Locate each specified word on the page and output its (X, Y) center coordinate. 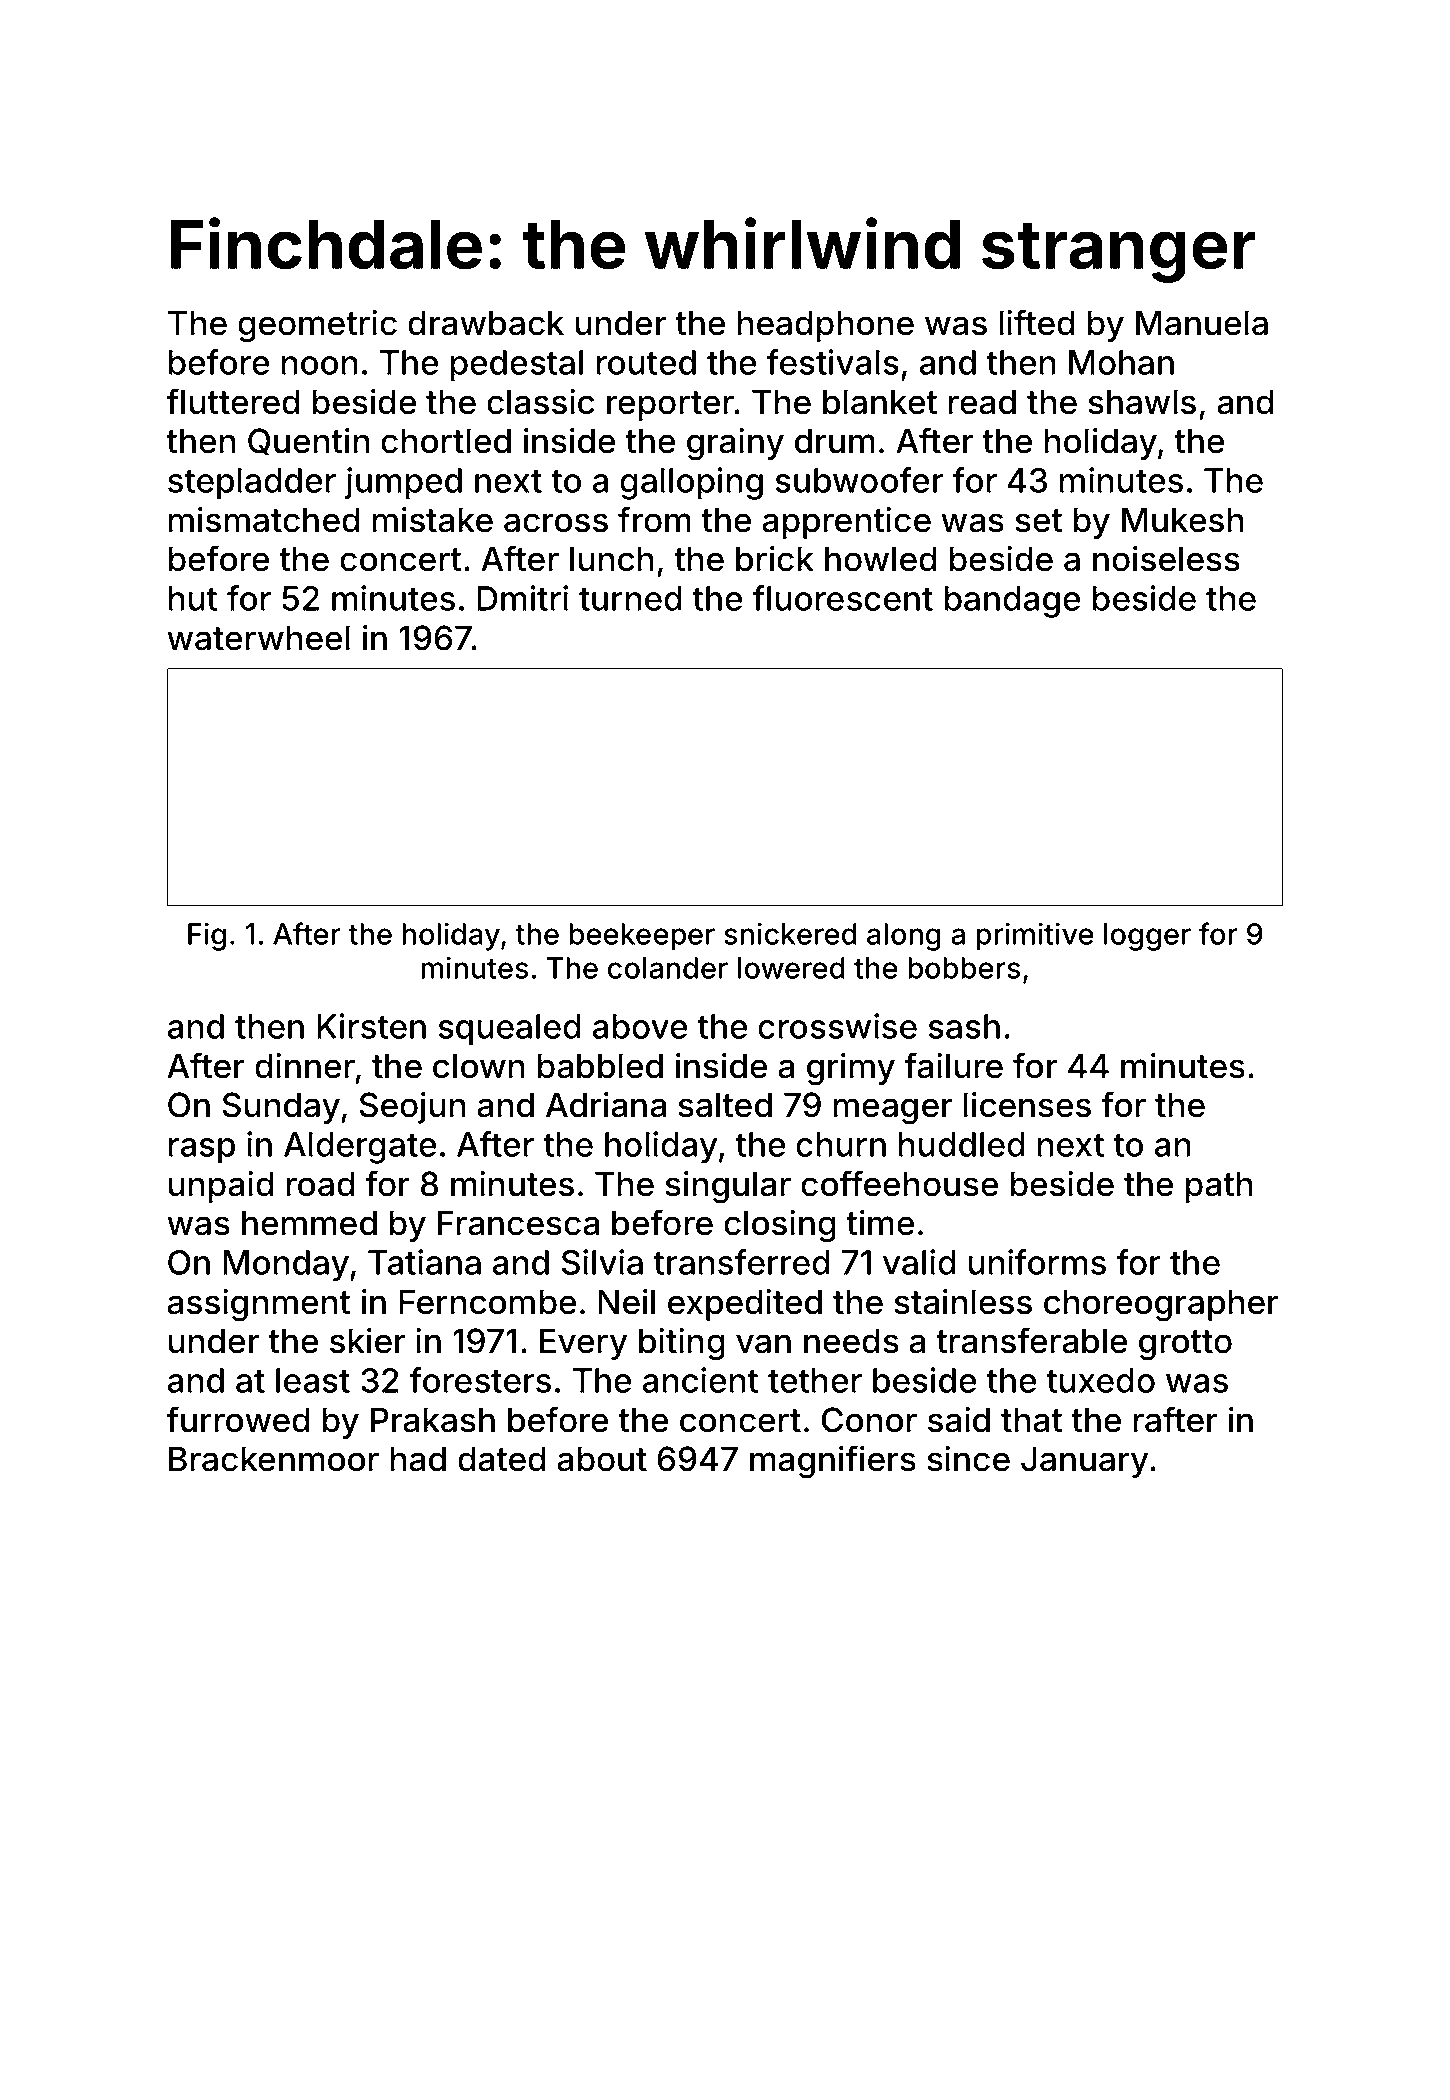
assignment (259, 1305)
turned (630, 598)
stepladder (252, 484)
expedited (745, 1305)
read (982, 402)
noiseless (1166, 559)
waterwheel (258, 638)
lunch (611, 559)
